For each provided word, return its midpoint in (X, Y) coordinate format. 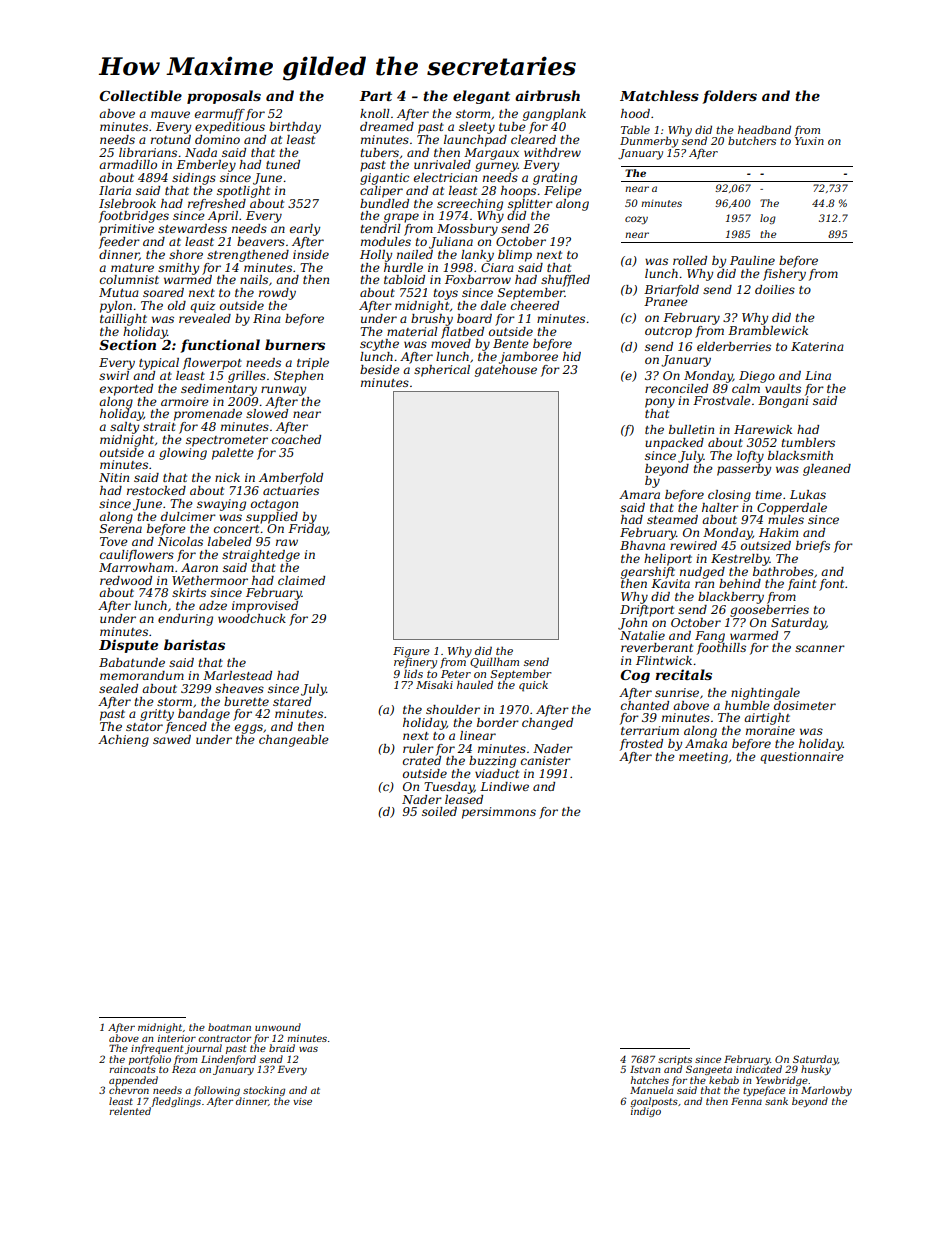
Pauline (752, 260)
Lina (818, 375)
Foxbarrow (478, 279)
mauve (170, 114)
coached (296, 439)
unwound (278, 1027)
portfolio (150, 1060)
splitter (530, 205)
